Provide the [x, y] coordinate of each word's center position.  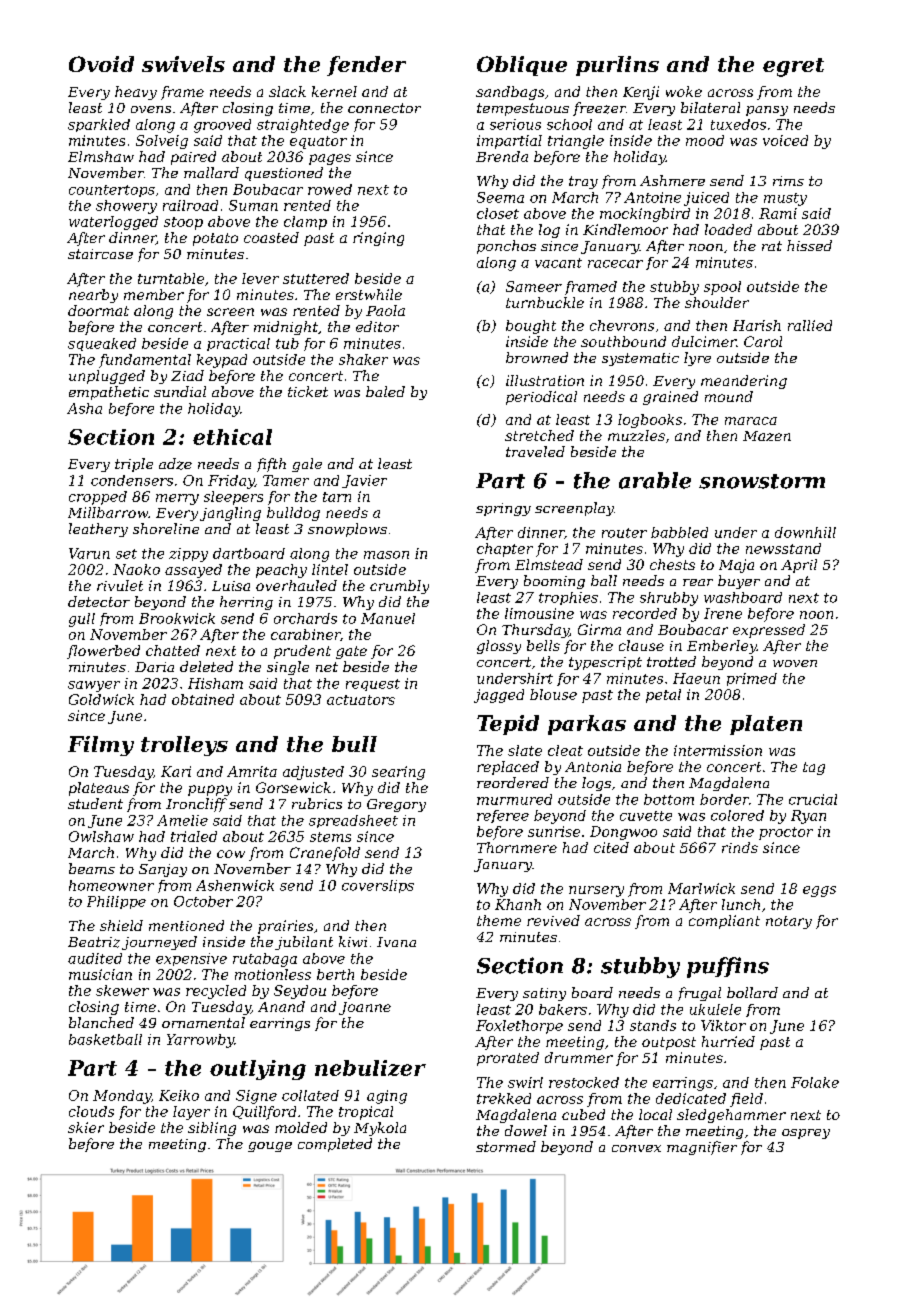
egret [793, 67]
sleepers [233, 498]
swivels [183, 64]
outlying [258, 1070]
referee [503, 816]
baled [385, 391]
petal [663, 696]
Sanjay [163, 870]
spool [722, 288]
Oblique [522, 66]
